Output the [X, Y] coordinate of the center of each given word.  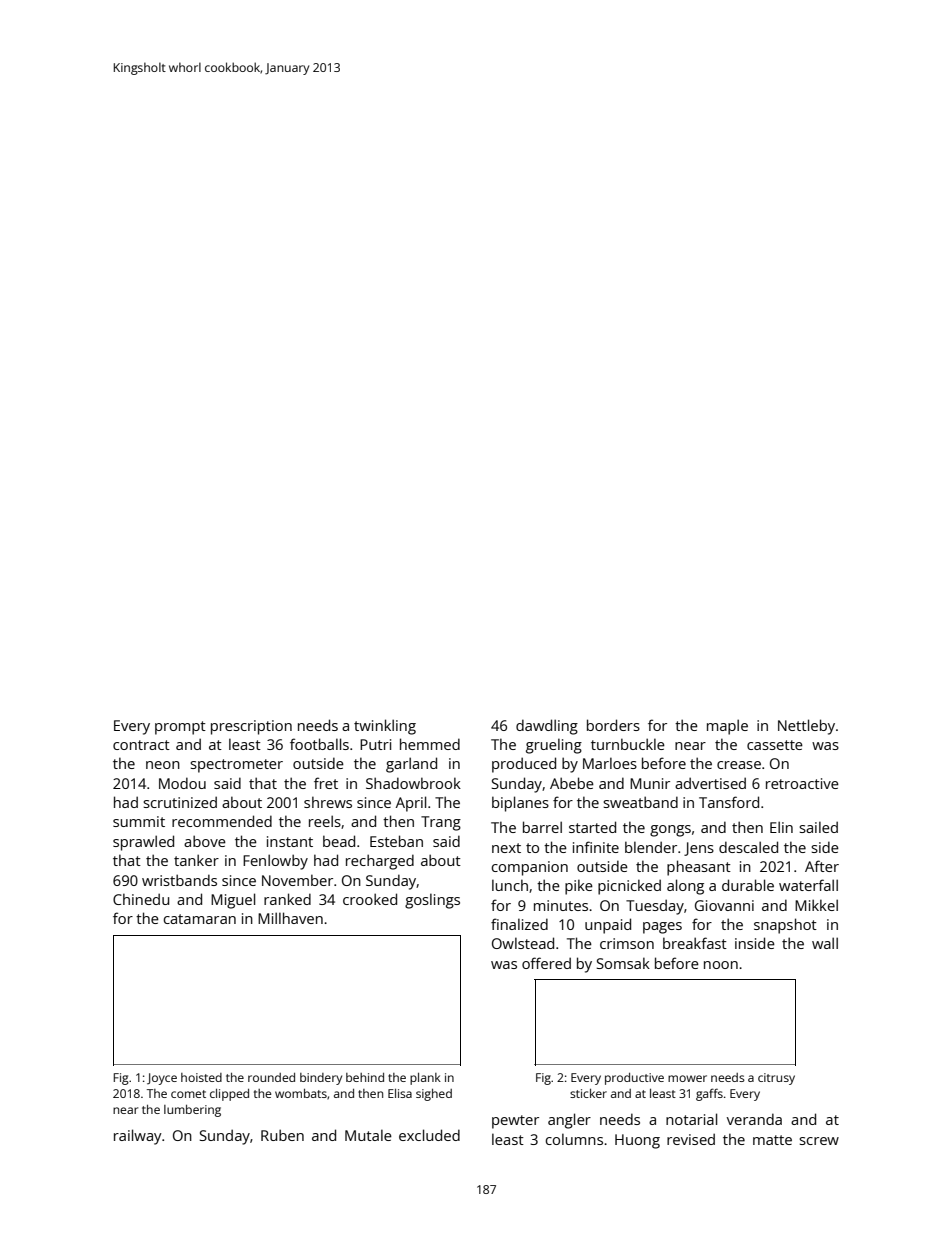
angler [569, 1121]
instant [290, 841]
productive [634, 1079]
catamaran [199, 919]
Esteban [396, 841]
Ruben [282, 1135]
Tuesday [655, 907]
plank [425, 1079]
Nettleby [806, 727]
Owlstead [523, 943]
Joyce [162, 1079]
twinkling [385, 727]
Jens [699, 849]
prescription [251, 727]
